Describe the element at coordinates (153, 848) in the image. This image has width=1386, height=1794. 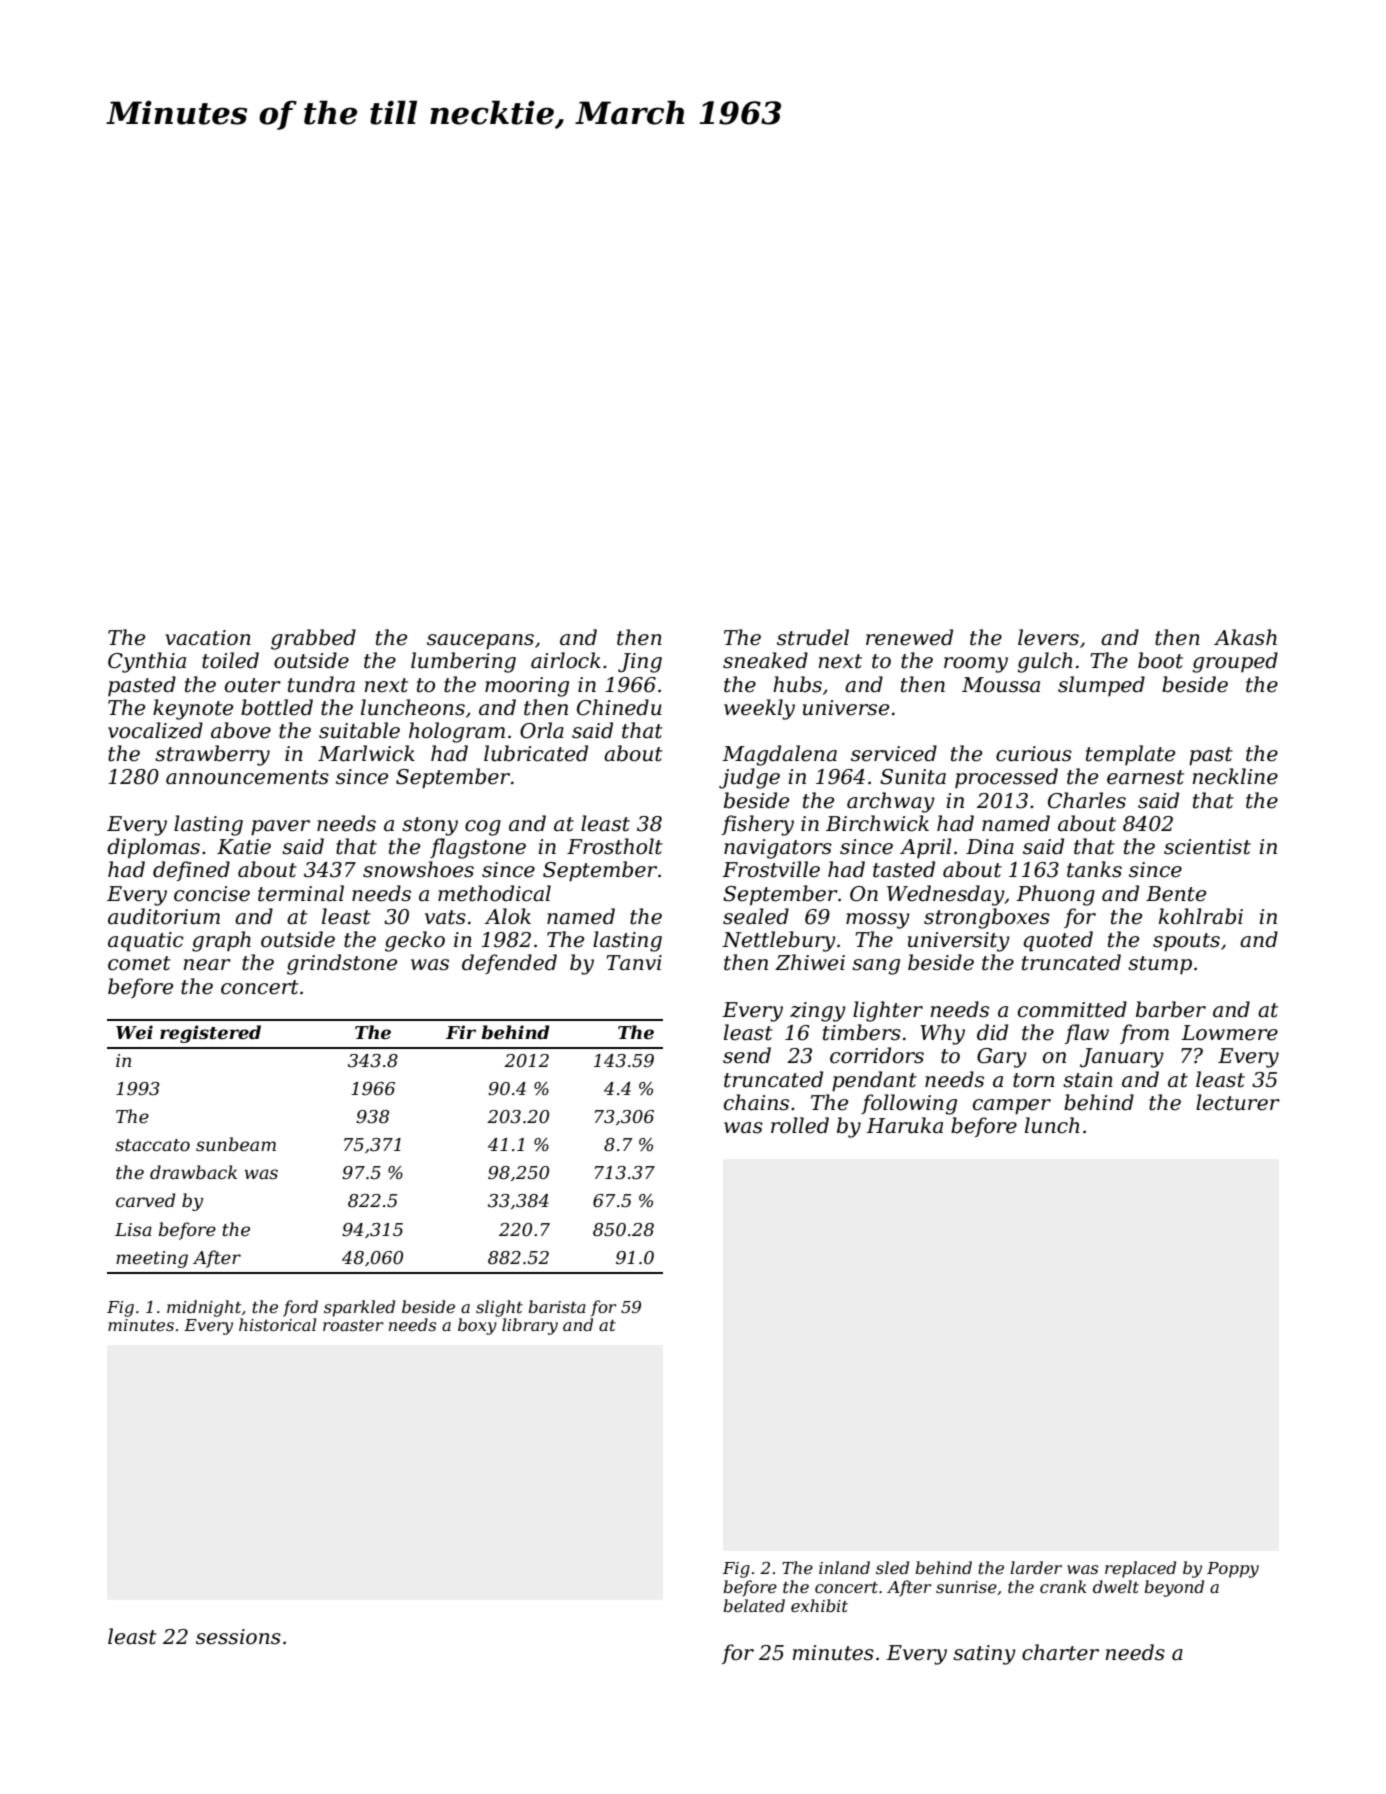
I see `diplomas` at that location.
